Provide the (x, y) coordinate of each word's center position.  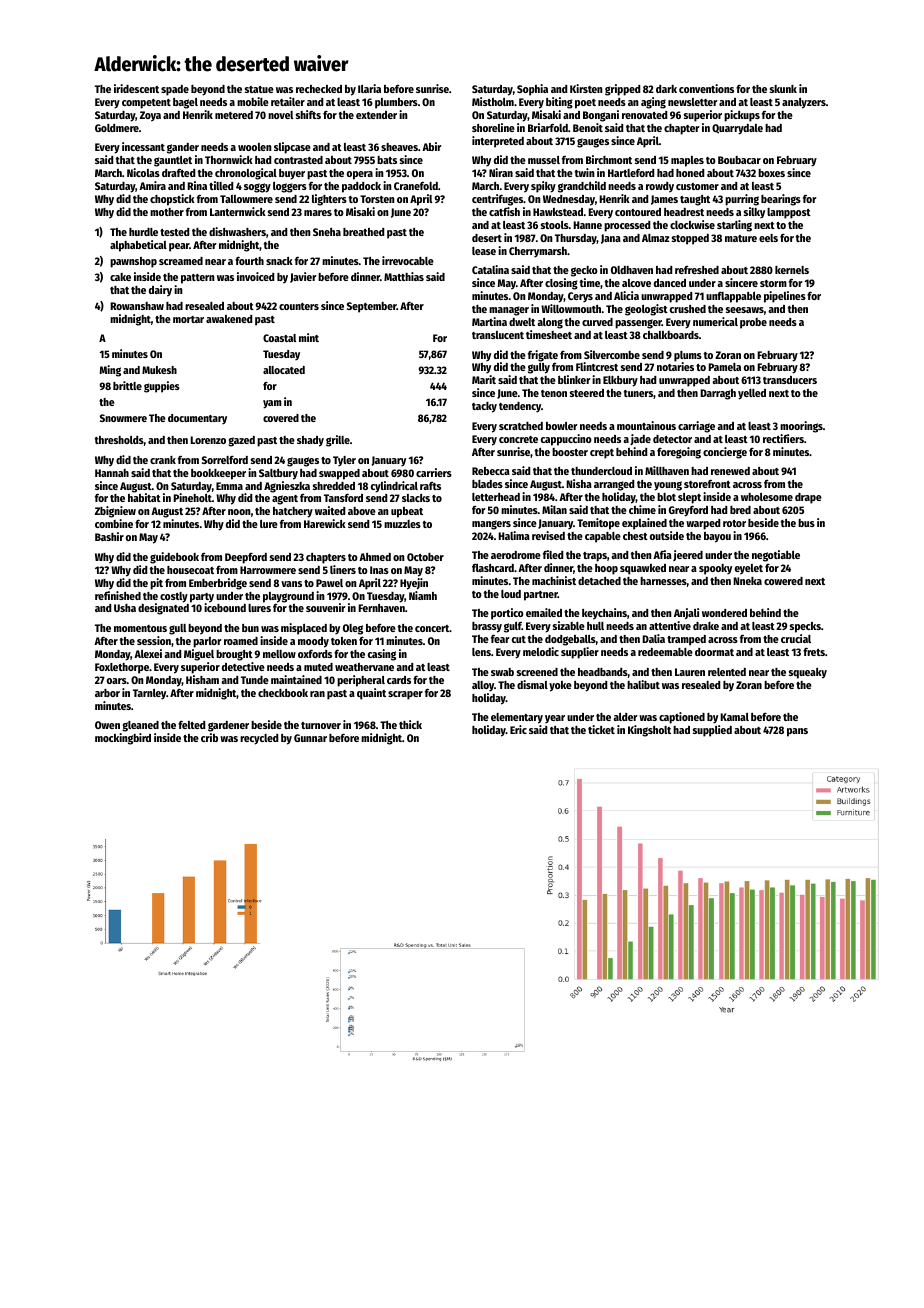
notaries (675, 366)
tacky (484, 407)
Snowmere (123, 418)
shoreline (493, 127)
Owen (107, 725)
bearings (781, 200)
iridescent (136, 88)
